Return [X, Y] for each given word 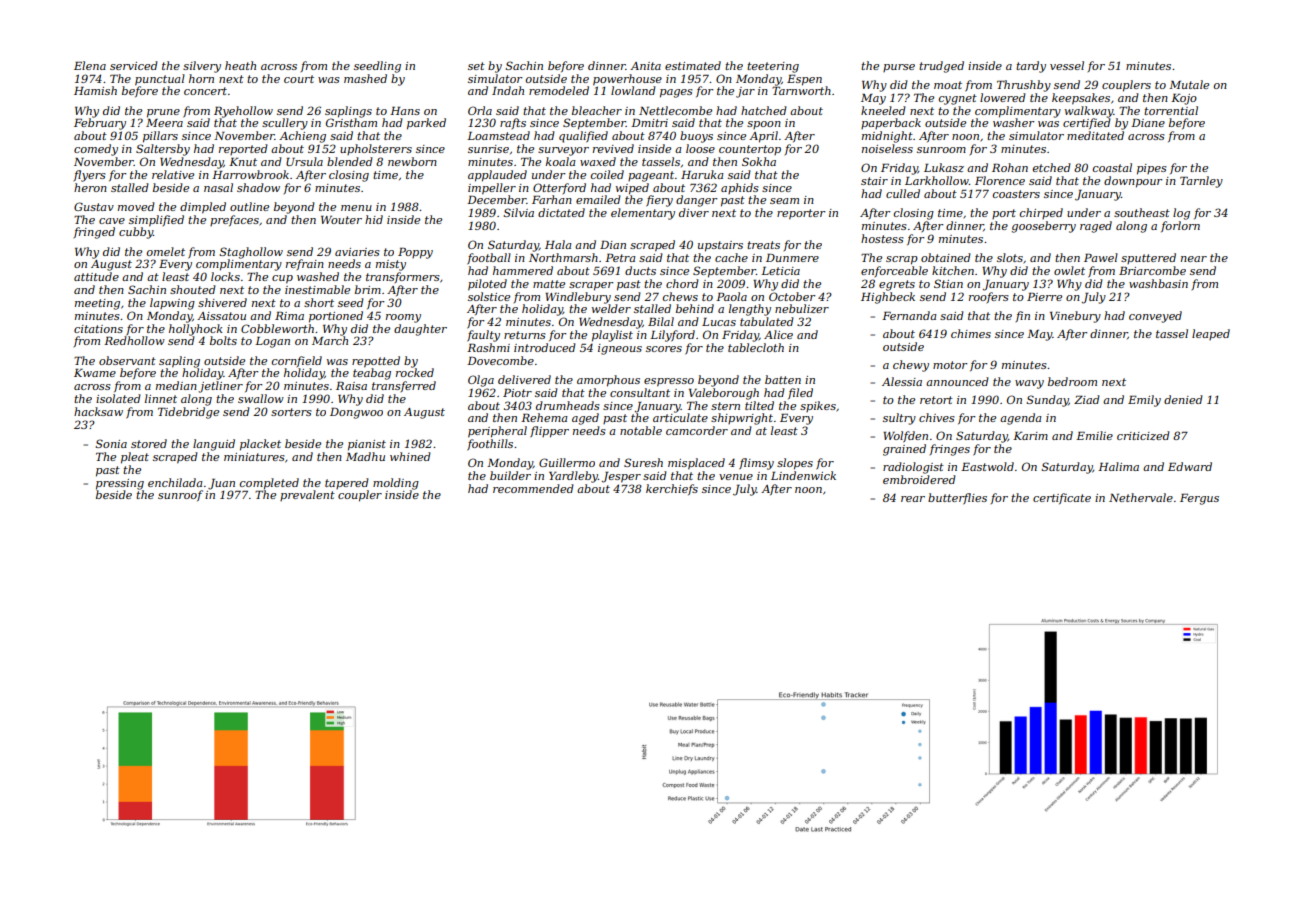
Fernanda [909, 315]
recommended [533, 488]
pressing [120, 484]
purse [899, 68]
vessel [1067, 65]
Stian [948, 283]
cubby [136, 233]
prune [163, 113]
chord [682, 283]
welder [611, 308]
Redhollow [134, 340]
